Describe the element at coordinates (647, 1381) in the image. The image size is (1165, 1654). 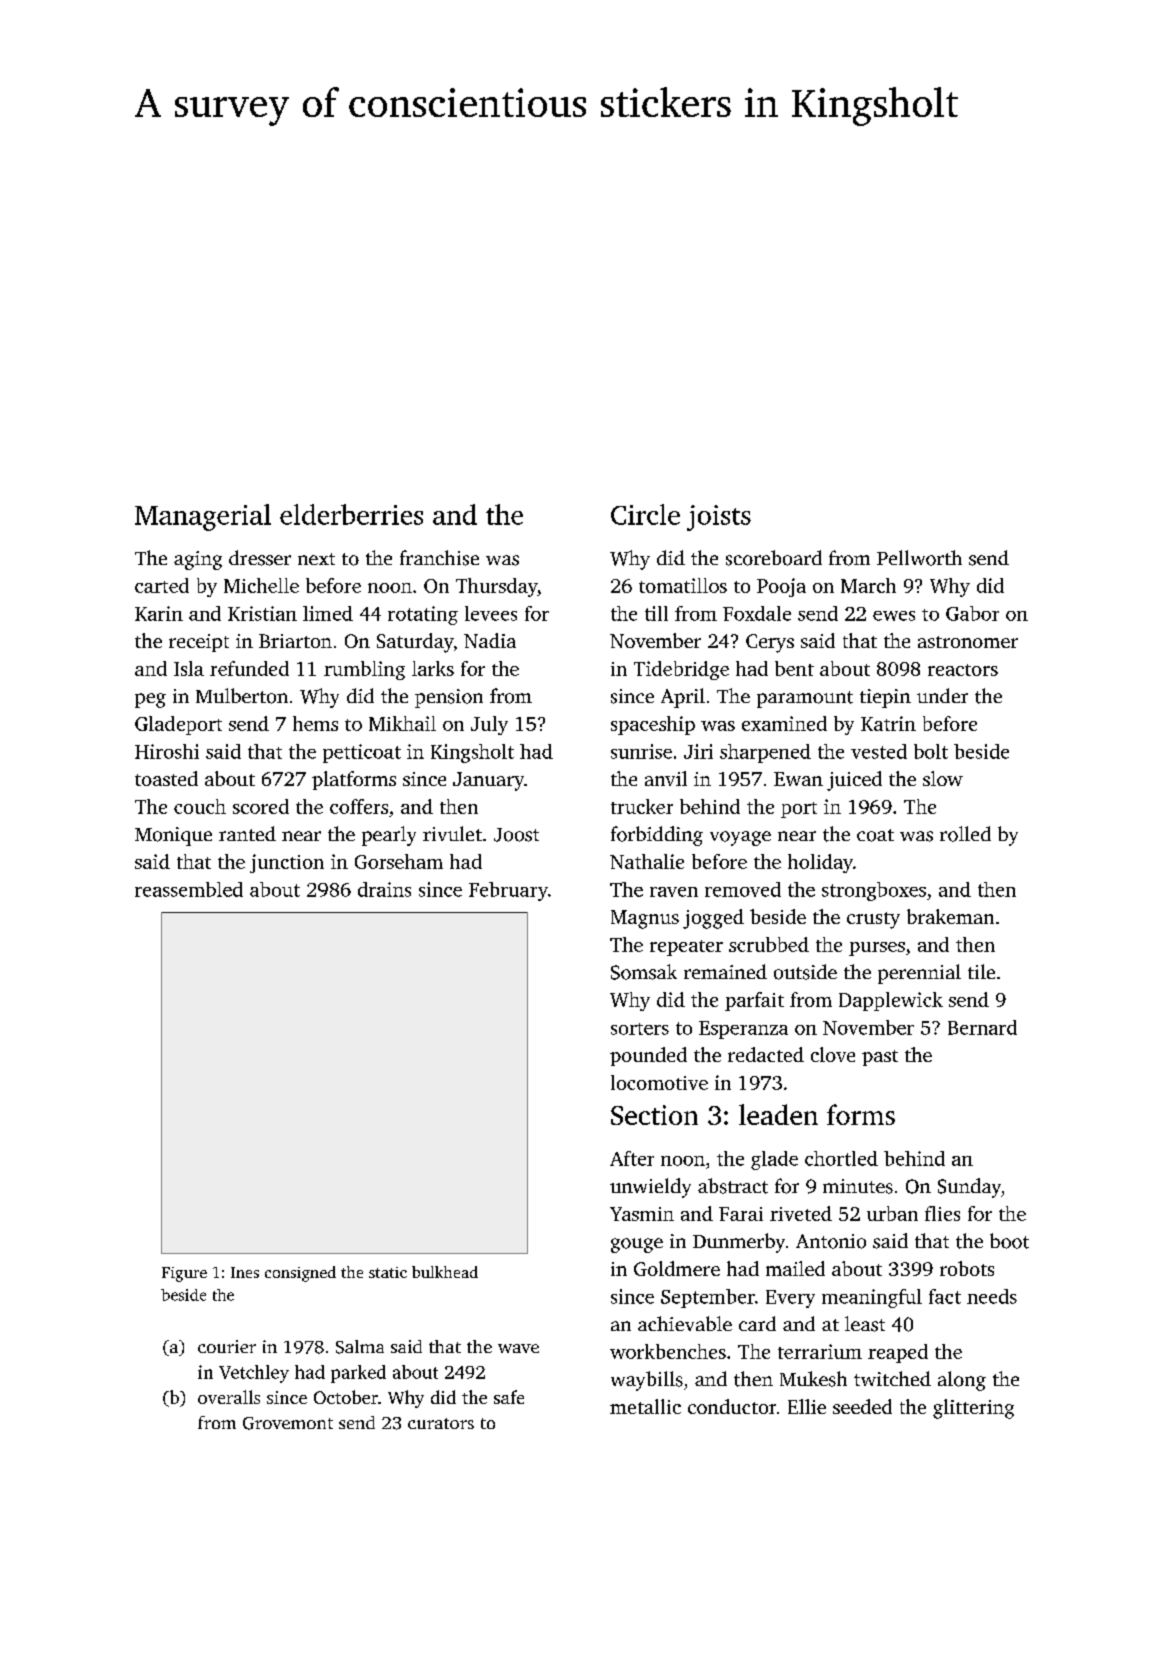
I see `waybills` at that location.
